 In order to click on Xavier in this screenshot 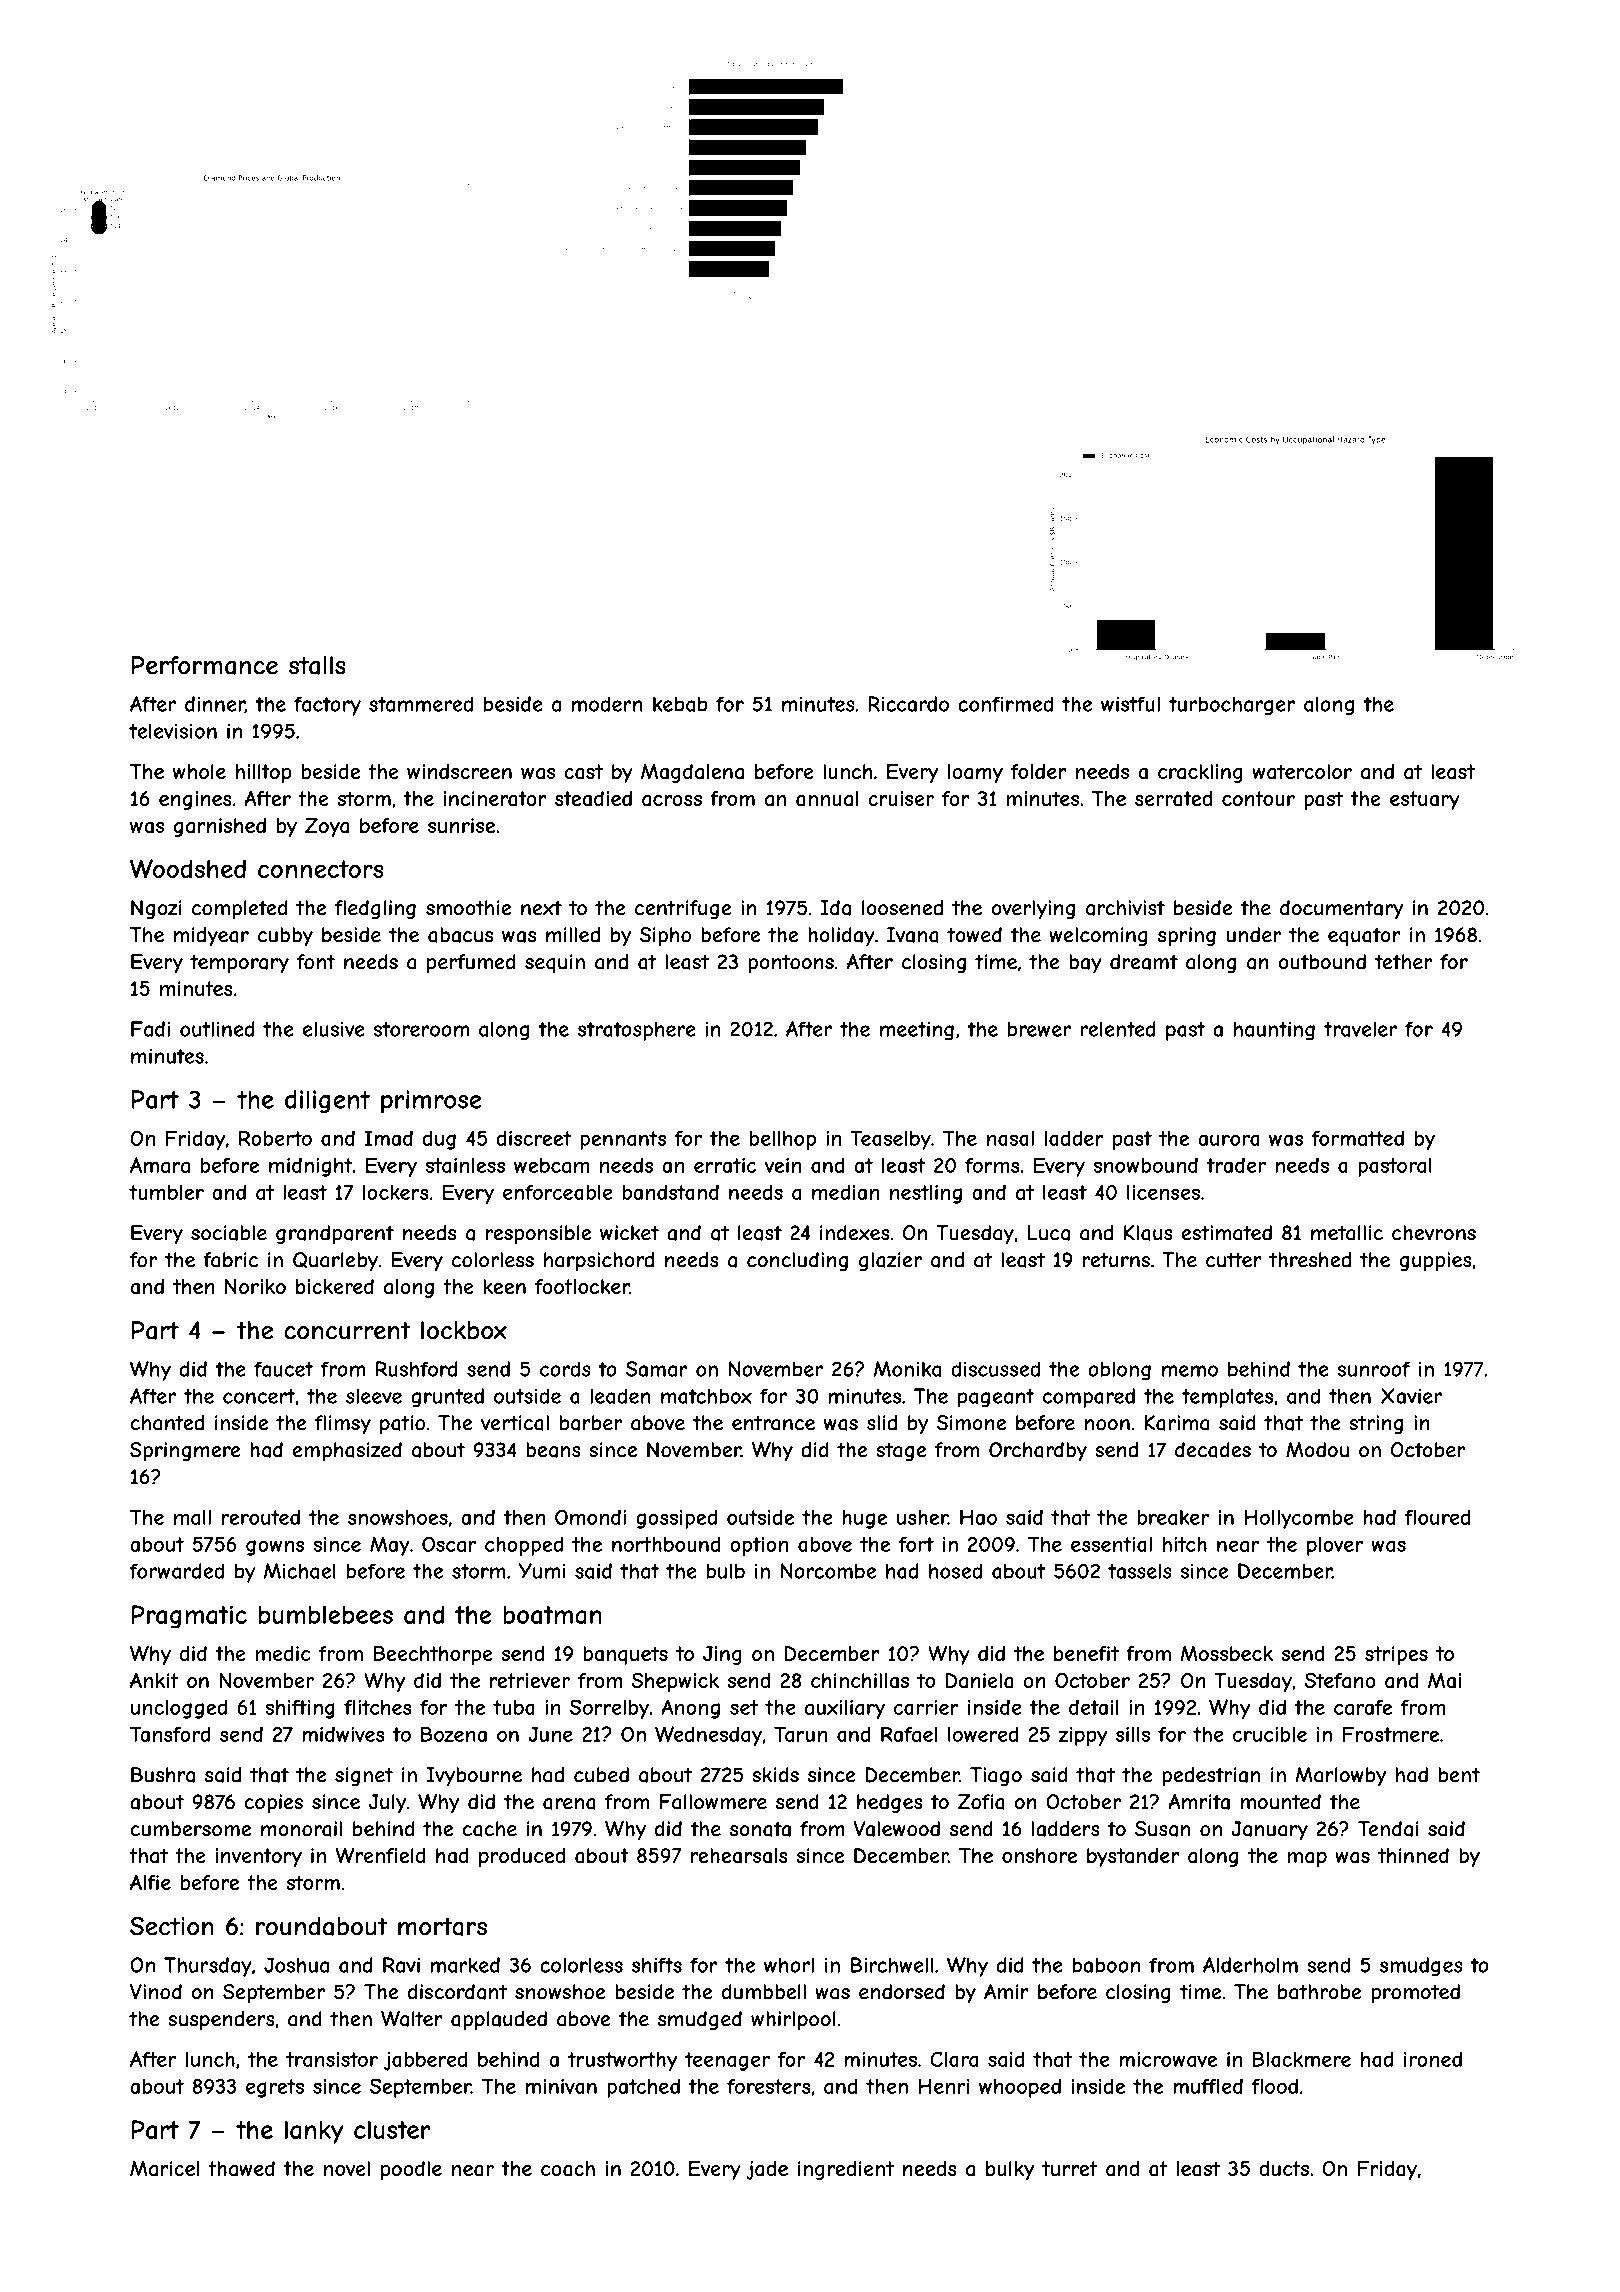, I will do `click(1411, 1396)`.
